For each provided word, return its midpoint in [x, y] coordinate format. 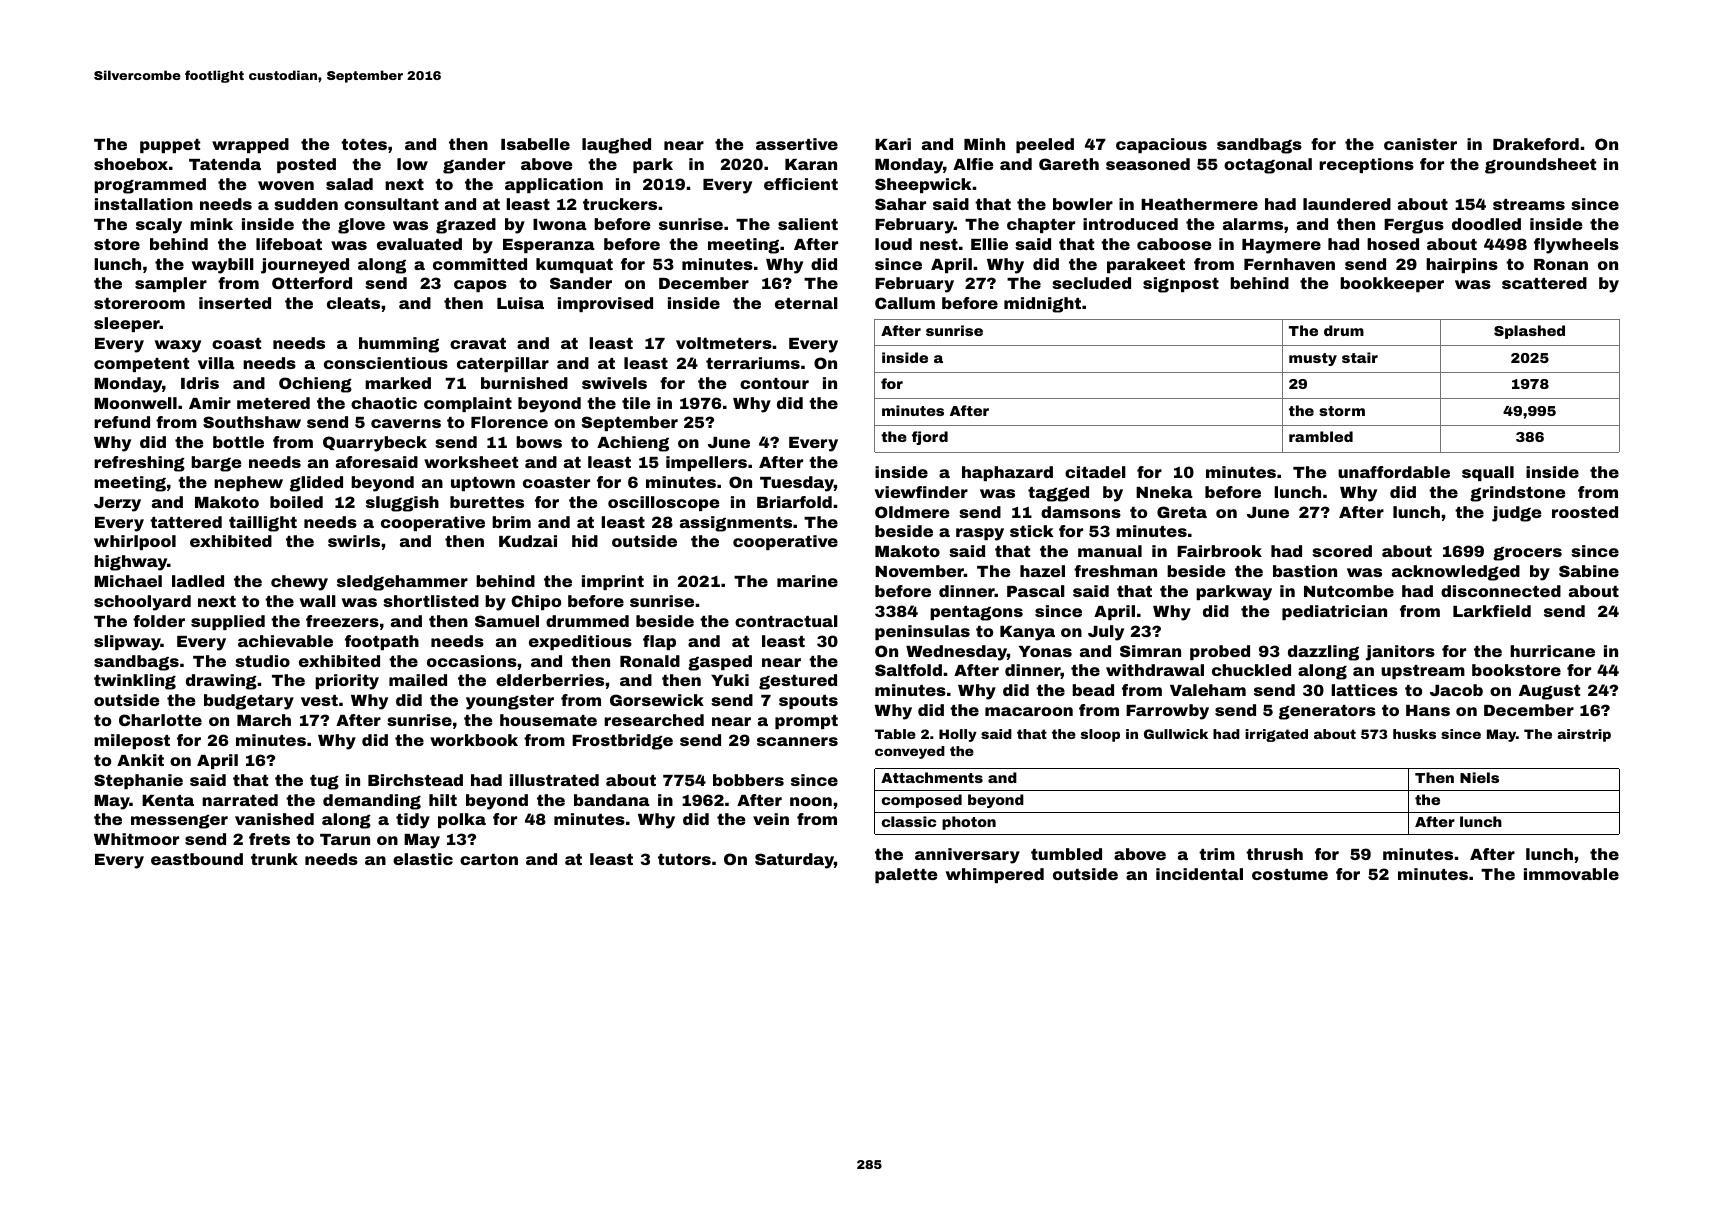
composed [922, 801]
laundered [1347, 204]
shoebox [131, 164]
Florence [509, 422]
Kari [893, 144]
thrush [1274, 854]
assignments [736, 524]
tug [324, 782]
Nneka [1164, 492]
